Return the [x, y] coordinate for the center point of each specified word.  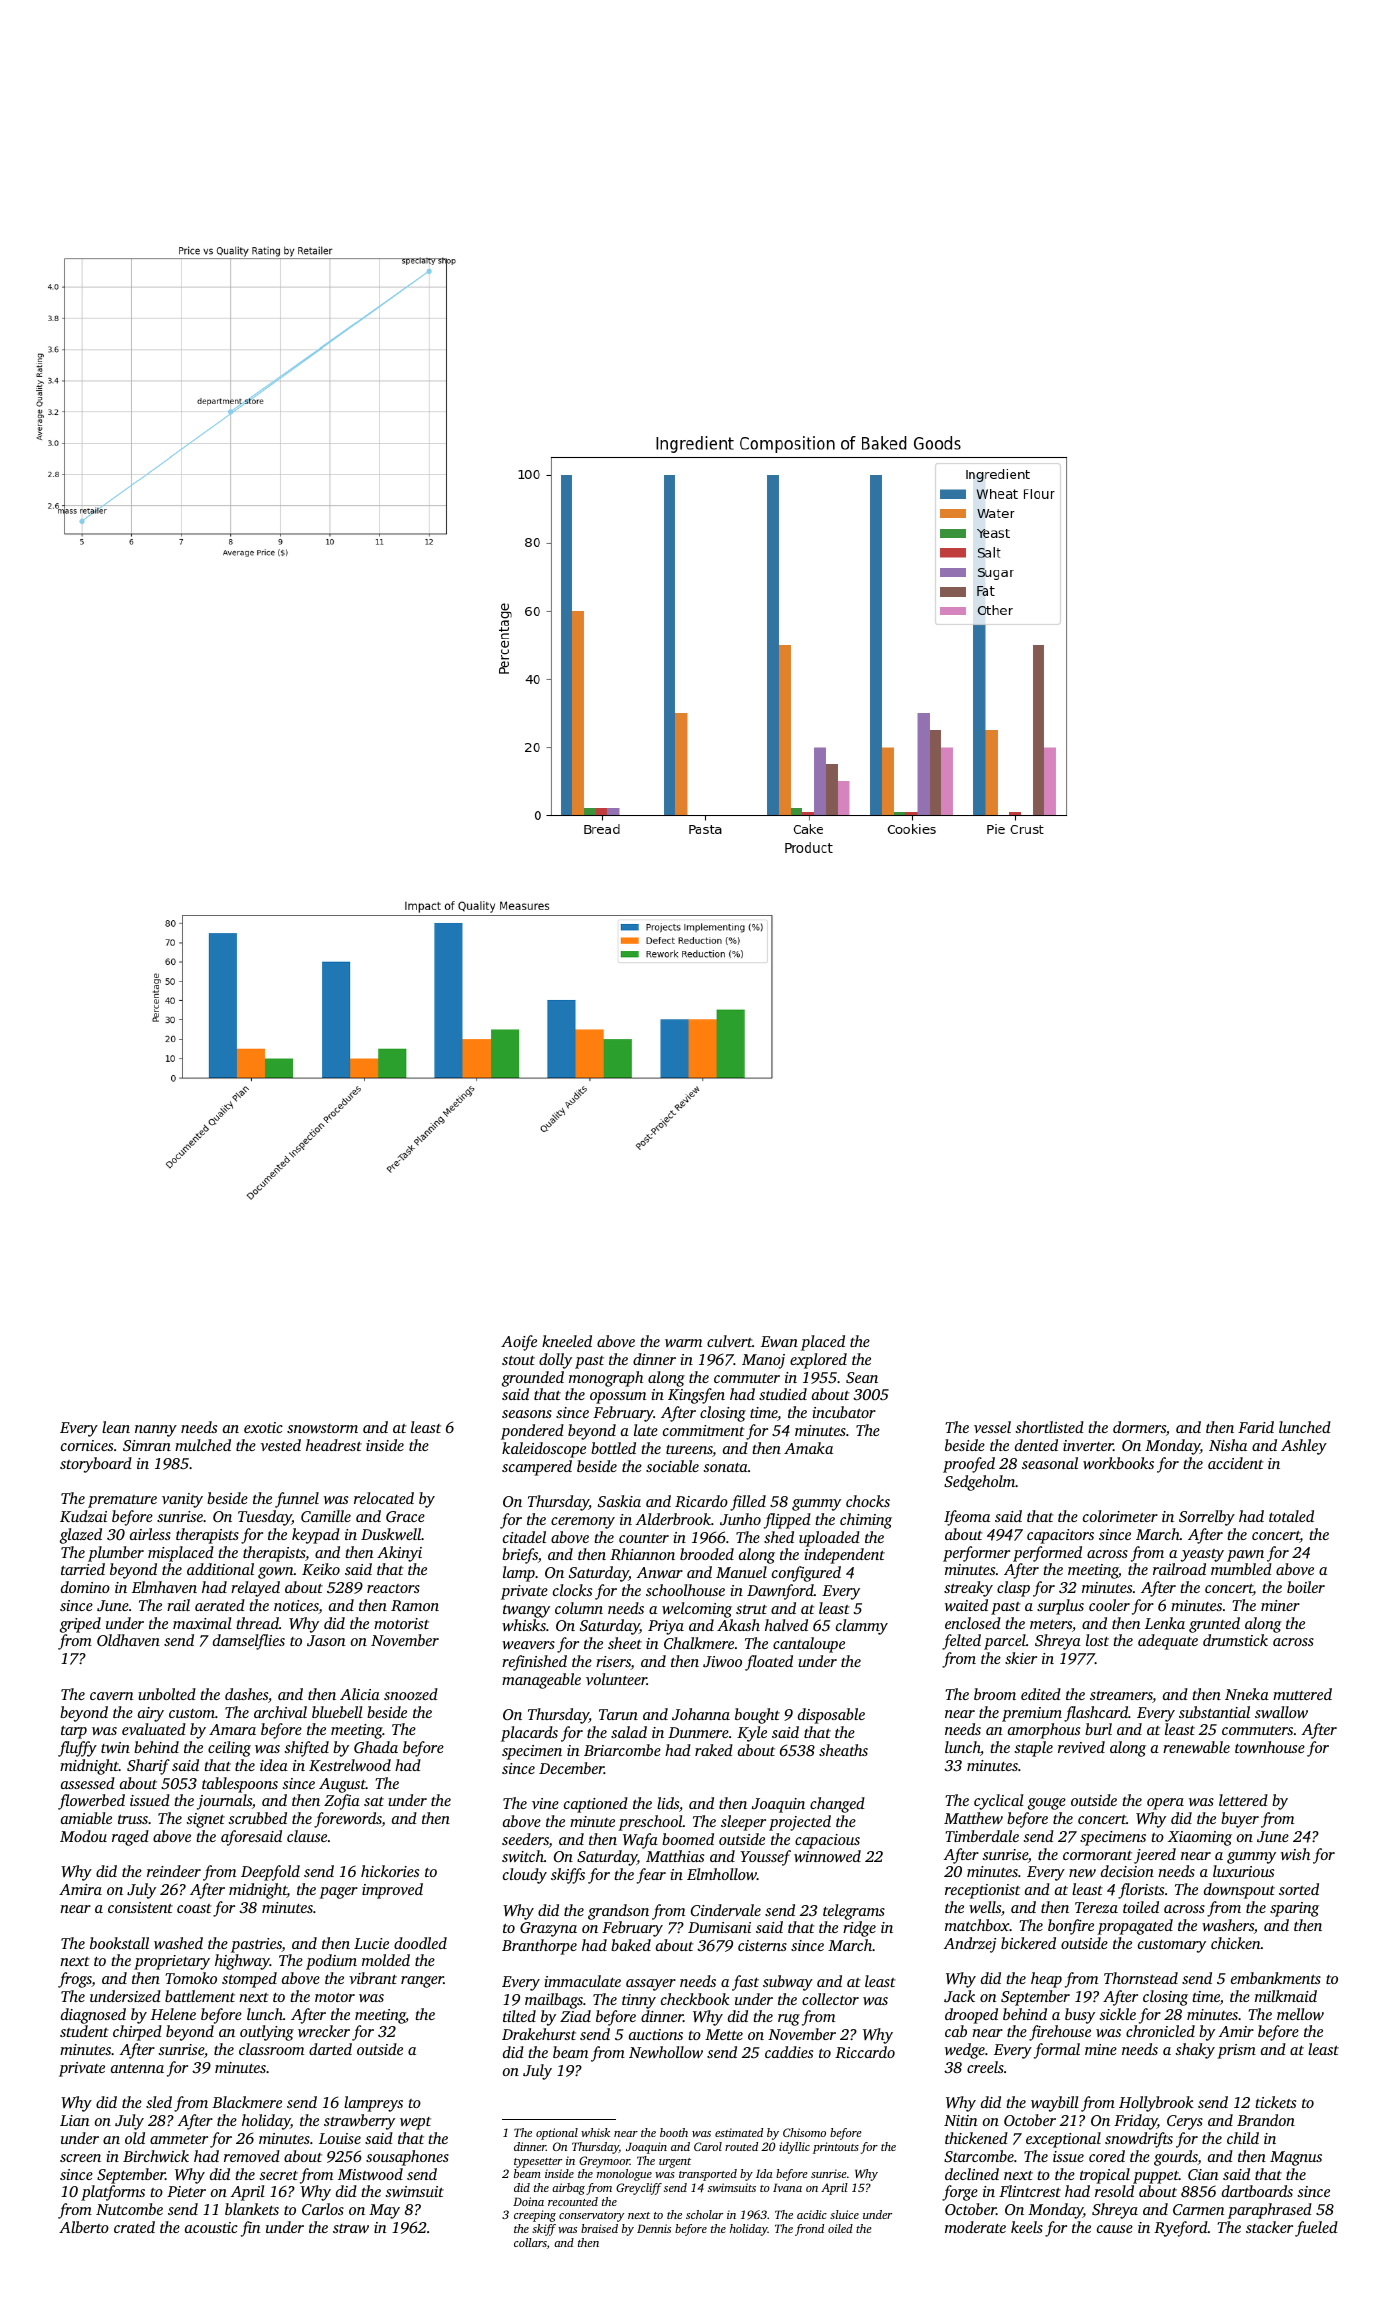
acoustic [211, 2227]
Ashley [1304, 1447]
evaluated [154, 1729]
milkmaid [1286, 1996]
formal [1057, 2051]
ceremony [583, 1523]
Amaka [808, 1448]
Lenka [1165, 1623]
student [84, 2031]
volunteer [616, 1679]
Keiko [321, 1569]
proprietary [172, 1962]
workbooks [1118, 1463]
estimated [739, 2132]
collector [830, 1999]
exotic [263, 1427]
